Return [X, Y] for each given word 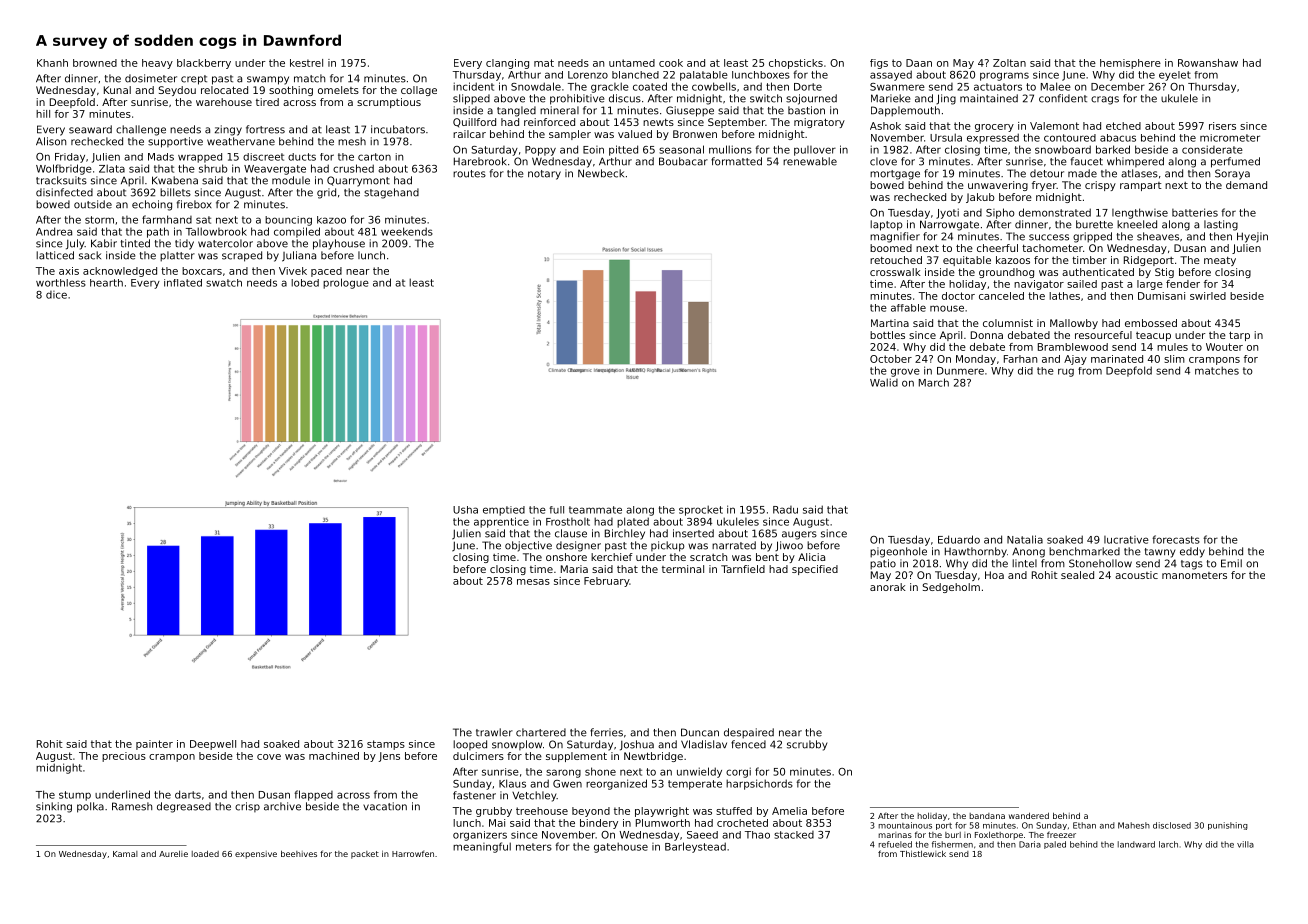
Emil [1231, 563]
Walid [884, 382]
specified [815, 570]
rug [1066, 372]
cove [269, 757]
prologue [346, 283]
